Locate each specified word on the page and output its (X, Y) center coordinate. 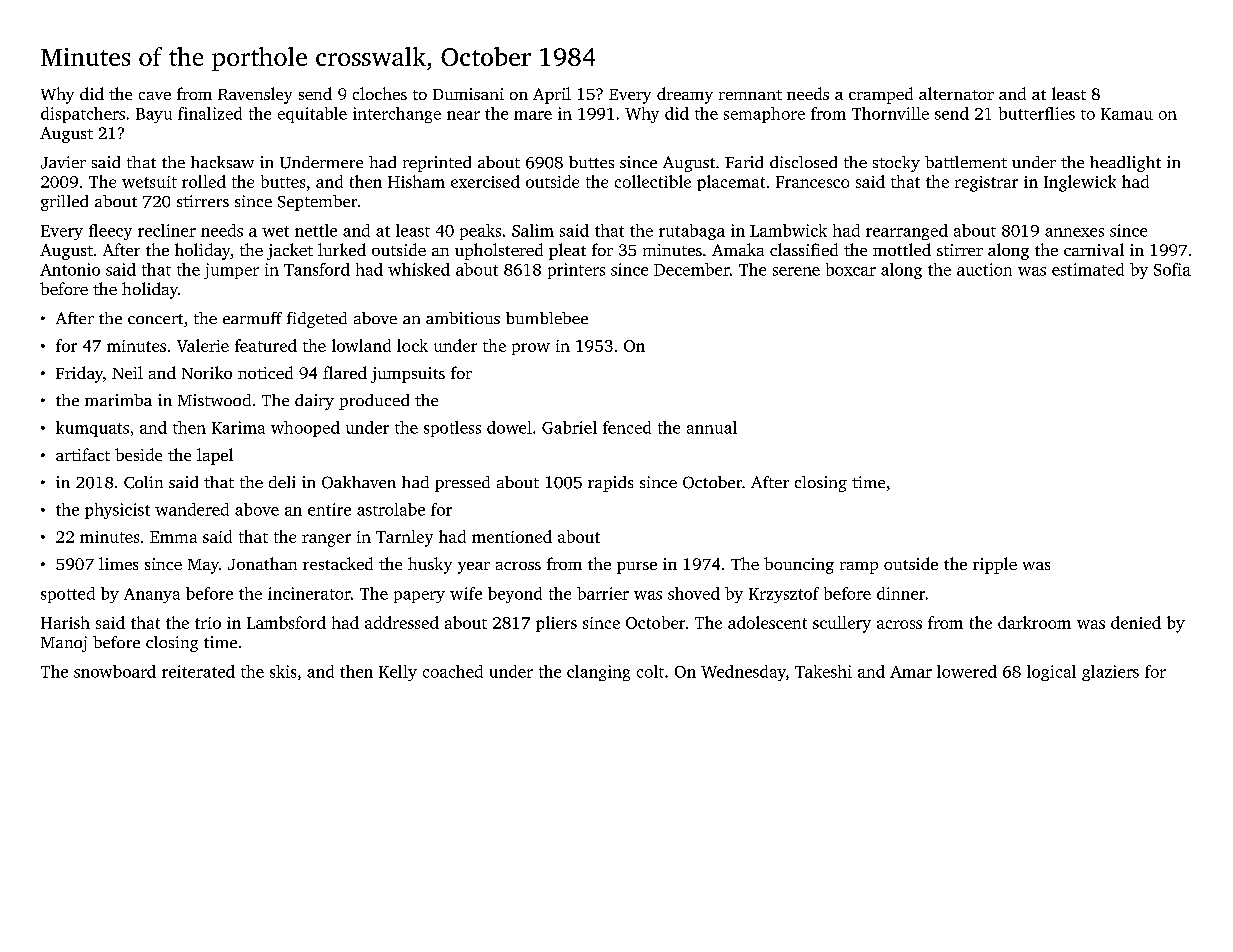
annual (712, 427)
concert (155, 319)
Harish (65, 622)
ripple (995, 565)
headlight (1125, 164)
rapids (610, 484)
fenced (627, 427)
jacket (290, 251)
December (692, 269)
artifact (83, 454)
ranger (326, 540)
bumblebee (547, 318)
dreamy (685, 95)
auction (984, 269)
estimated (1088, 269)
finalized (210, 113)
